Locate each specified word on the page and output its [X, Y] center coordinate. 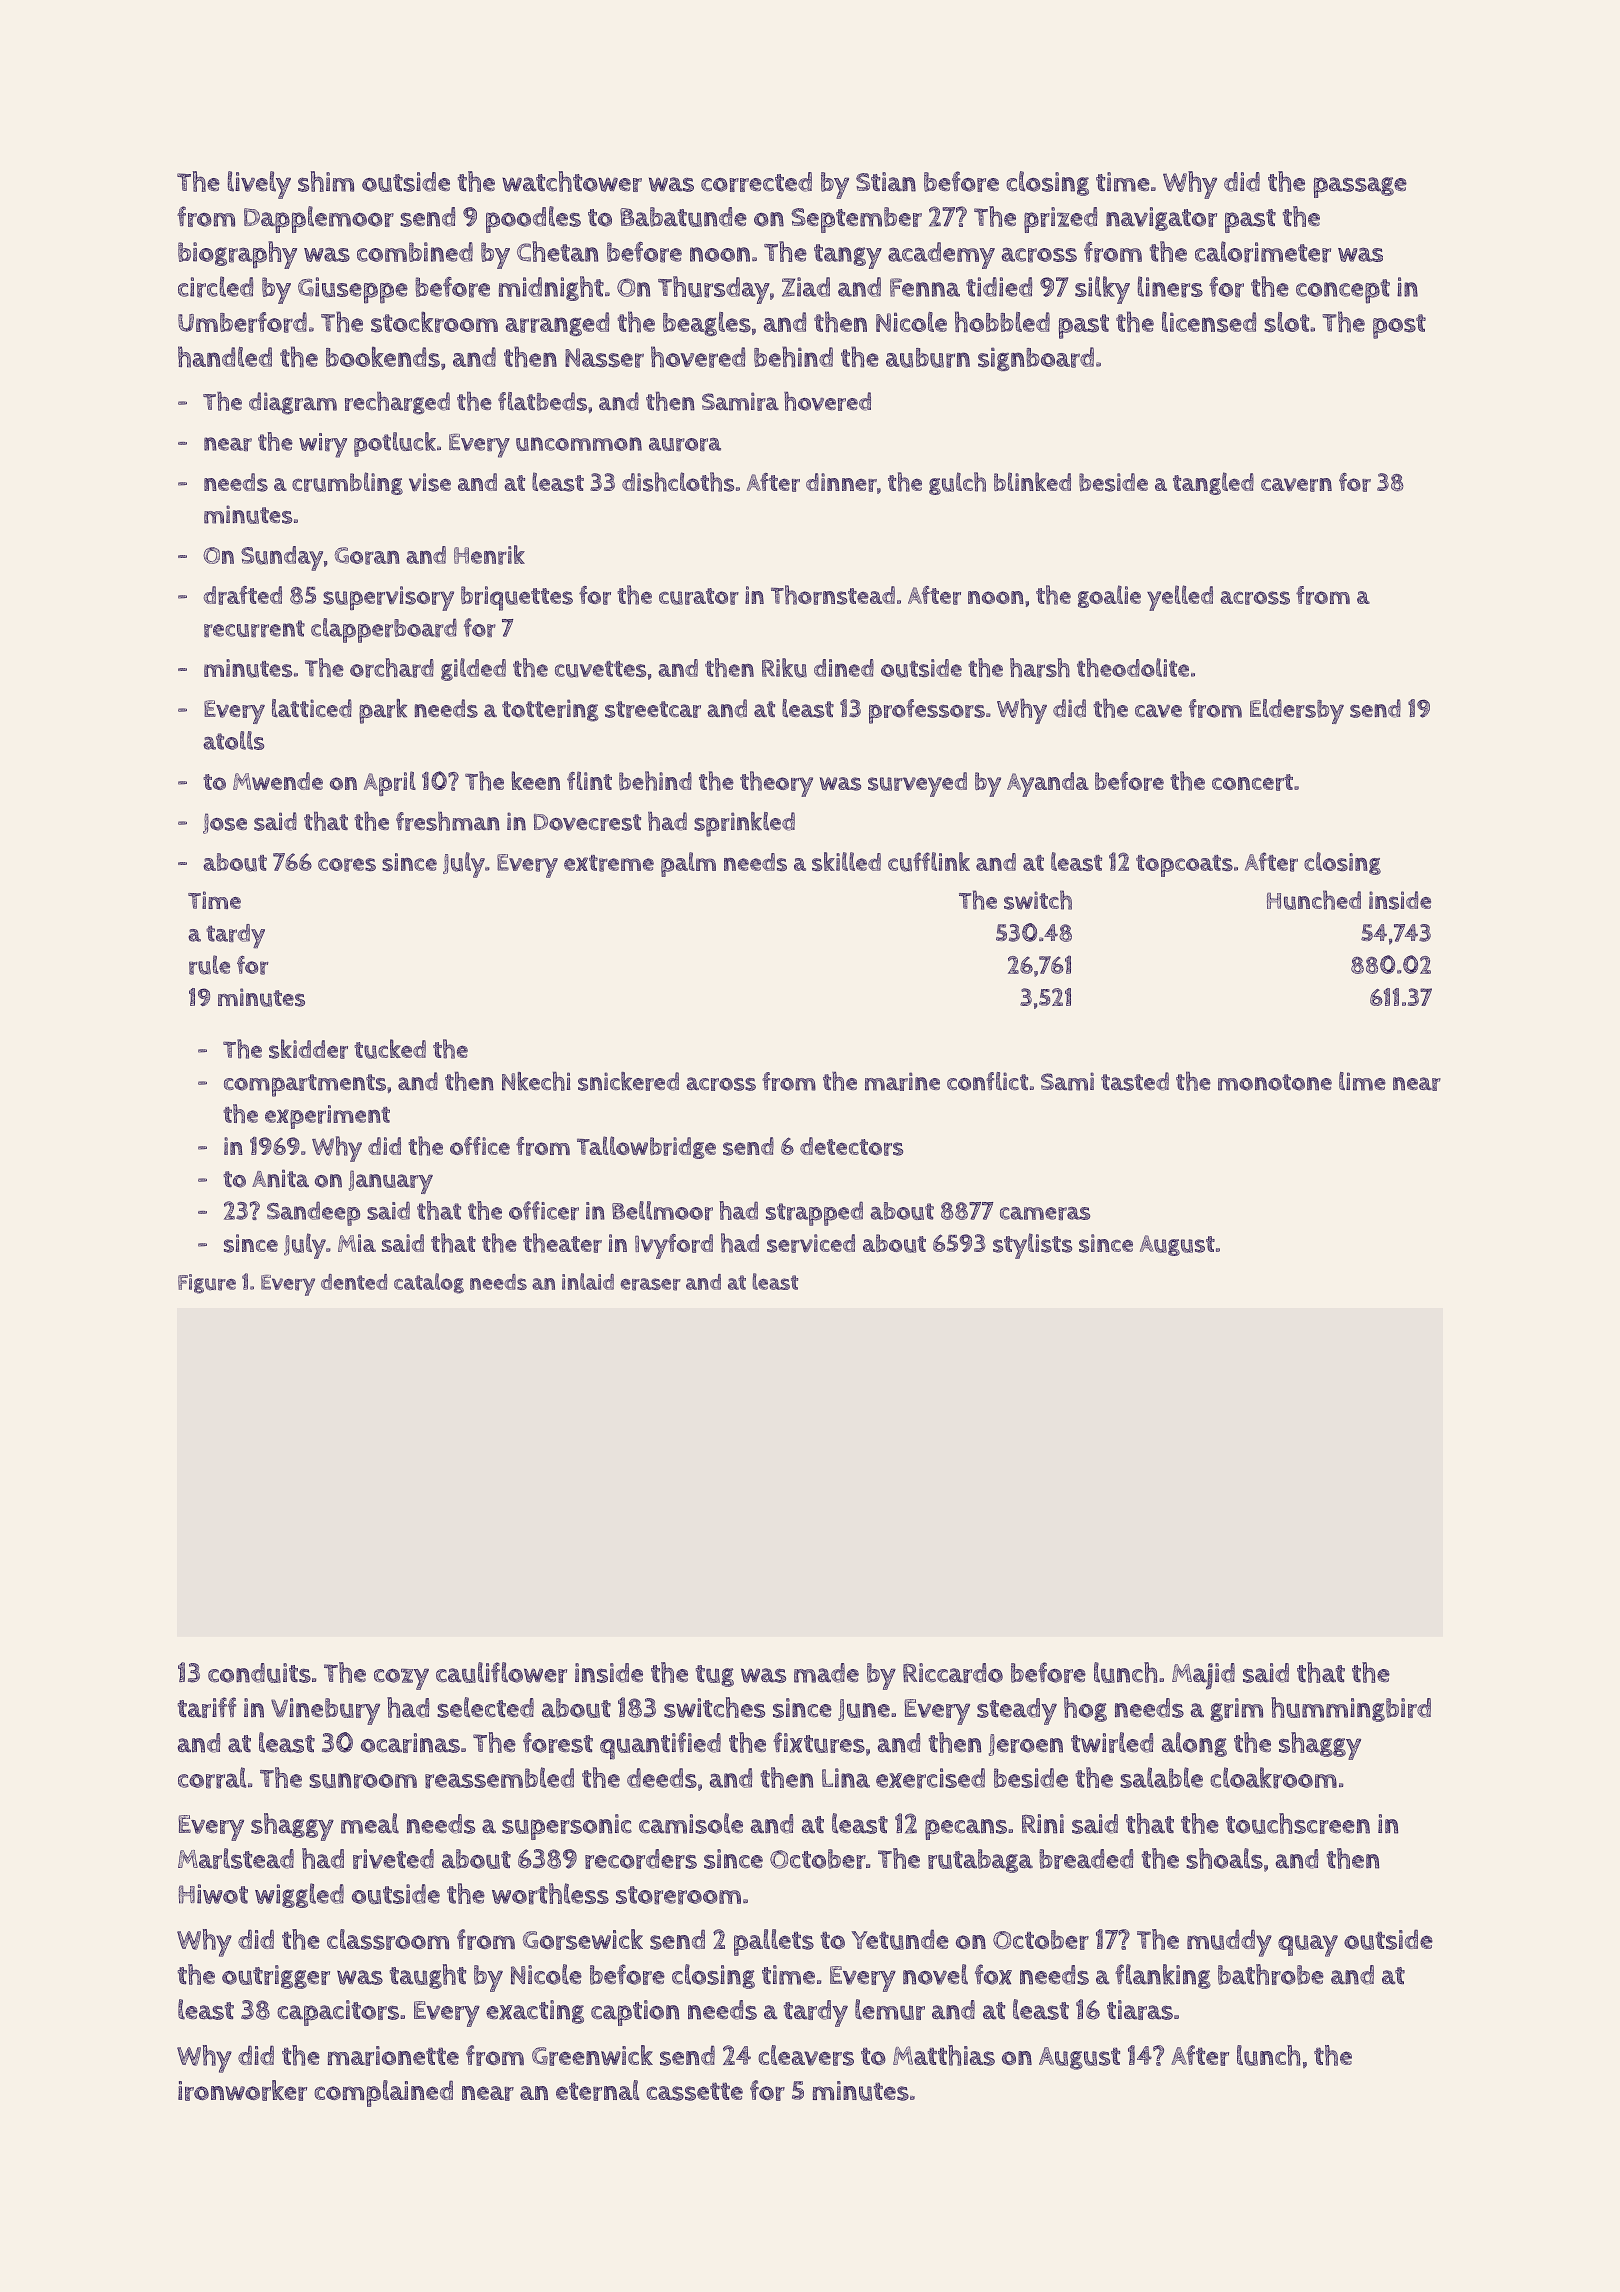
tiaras [1140, 2010]
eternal [597, 2090]
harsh [1040, 668]
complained [383, 2093]
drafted [243, 595]
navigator [1161, 219]
